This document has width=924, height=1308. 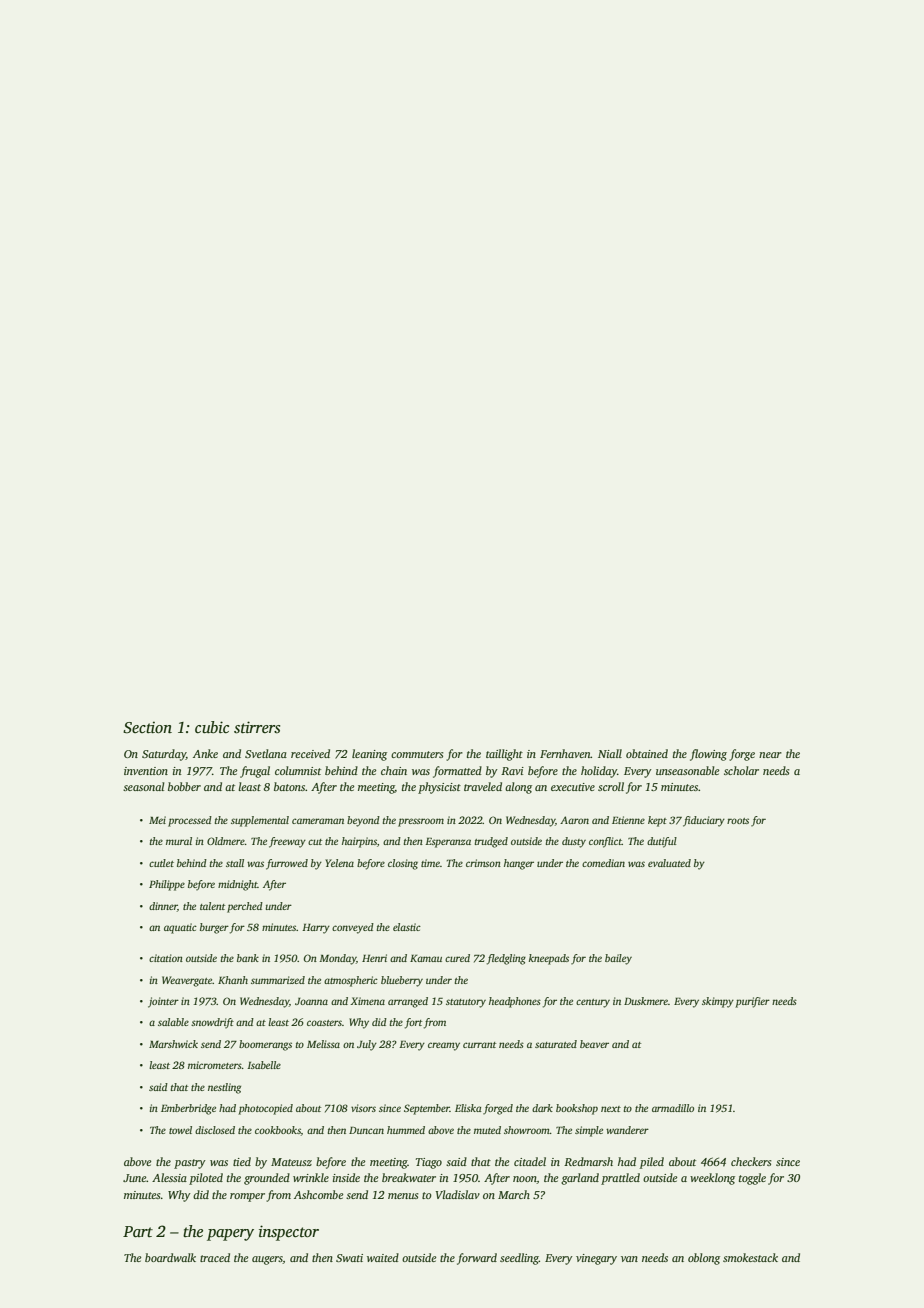 I want to click on obtained, so click(x=647, y=753).
